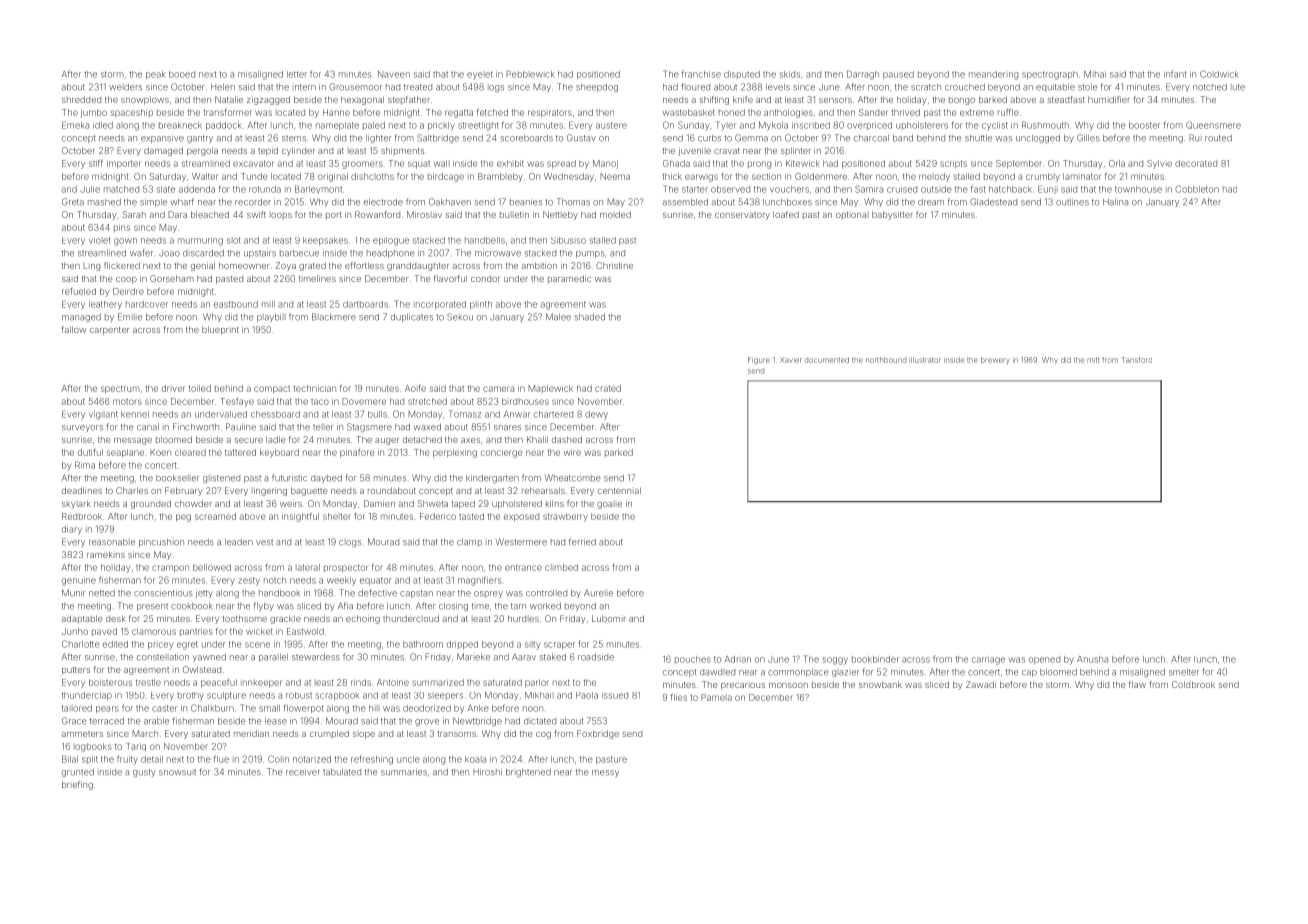  What do you see at coordinates (788, 113) in the document?
I see `anthologies` at bounding box center [788, 113].
